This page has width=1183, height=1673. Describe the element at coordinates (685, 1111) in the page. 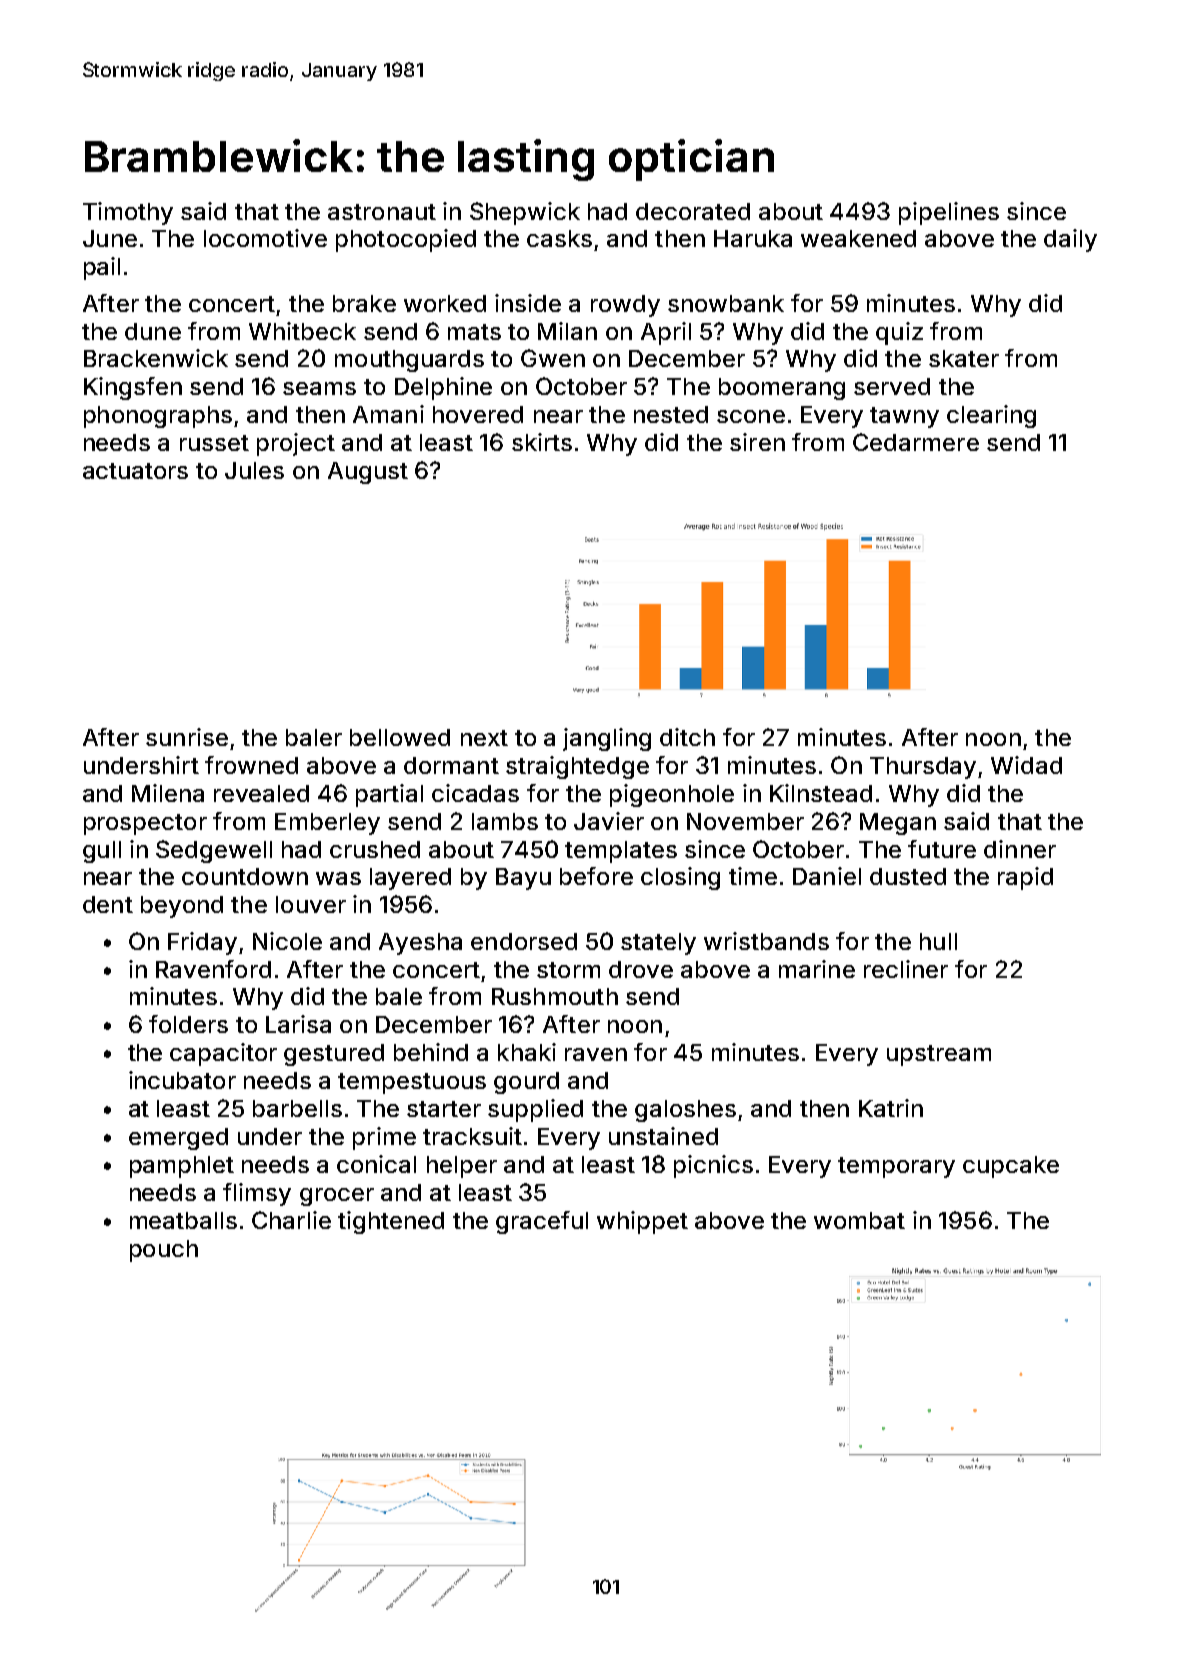

I see `galoshes` at that location.
